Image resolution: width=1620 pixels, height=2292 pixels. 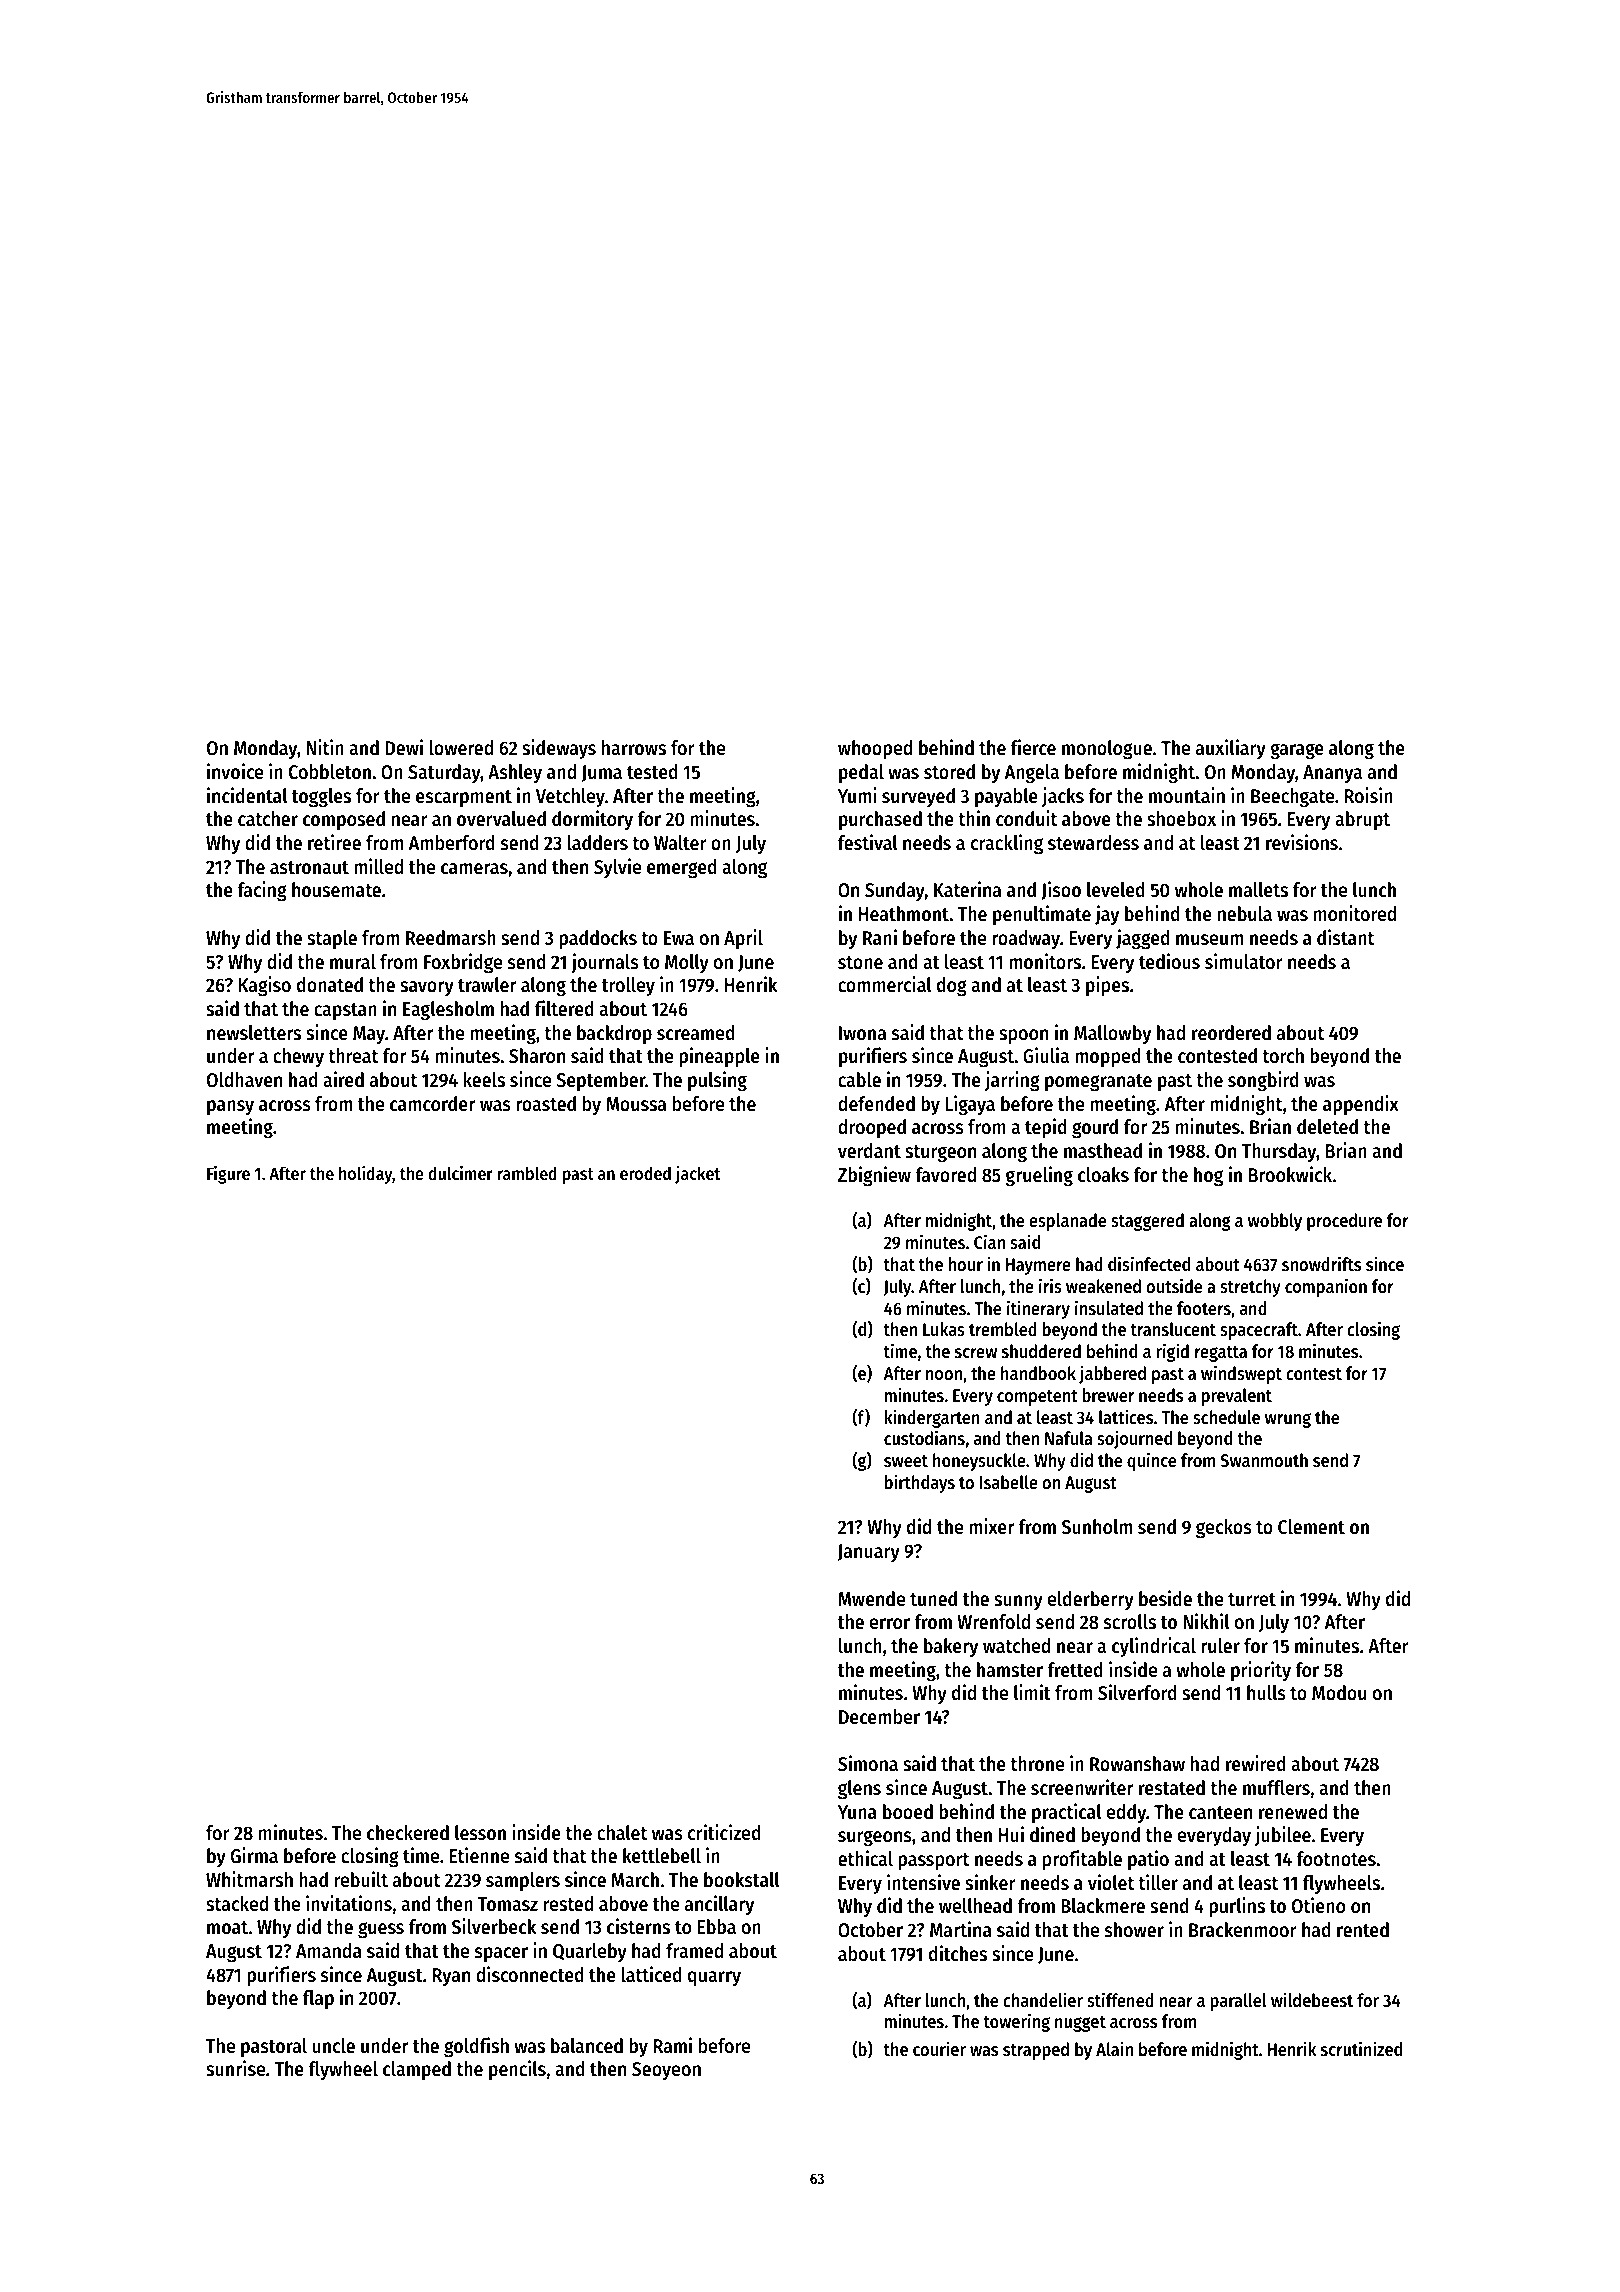 What do you see at coordinates (1134, 1439) in the screenshot?
I see `sojourned` at bounding box center [1134, 1439].
